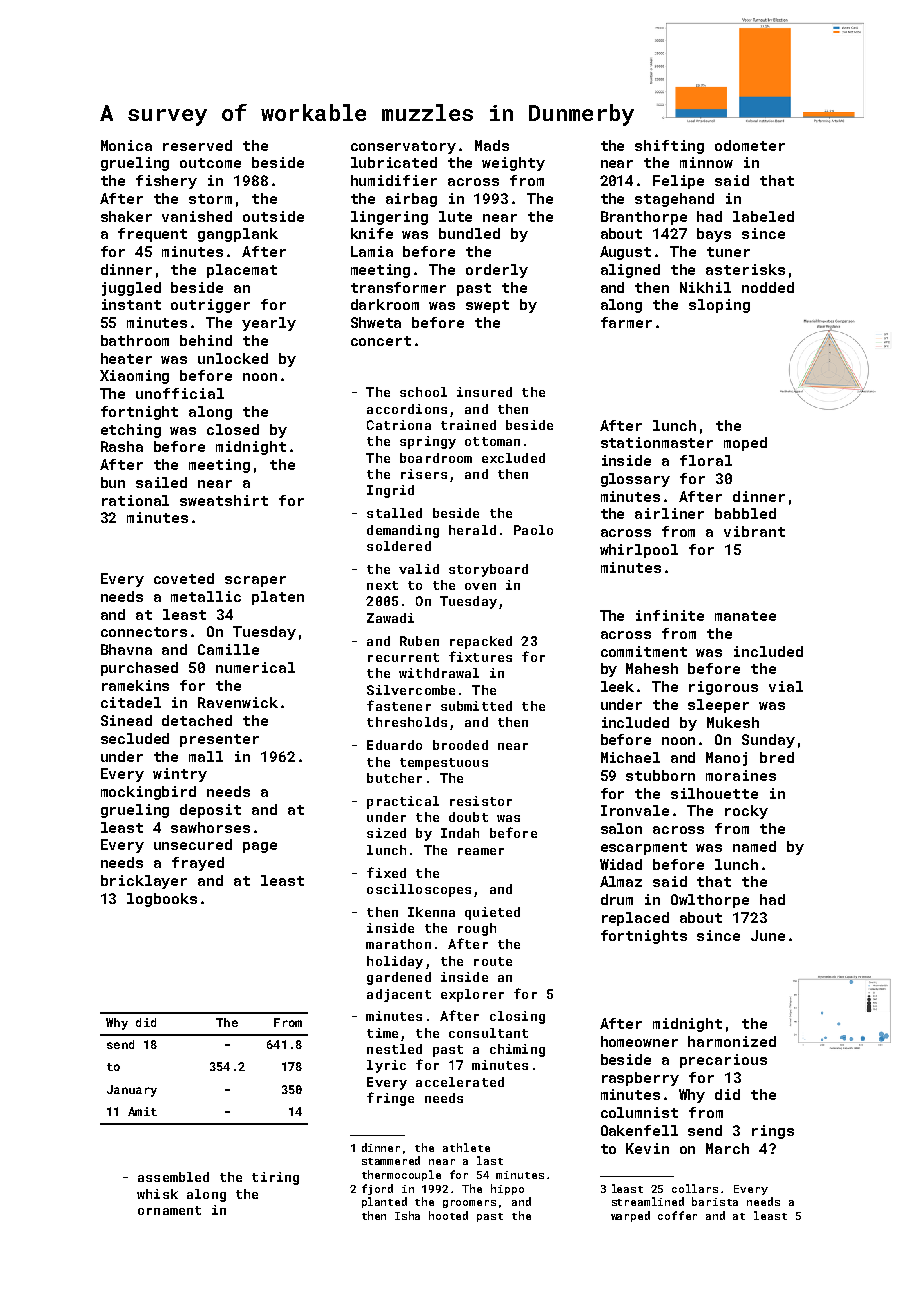 This screenshot has width=908, height=1316. What do you see at coordinates (142, 1111) in the screenshot?
I see `Amit` at bounding box center [142, 1111].
